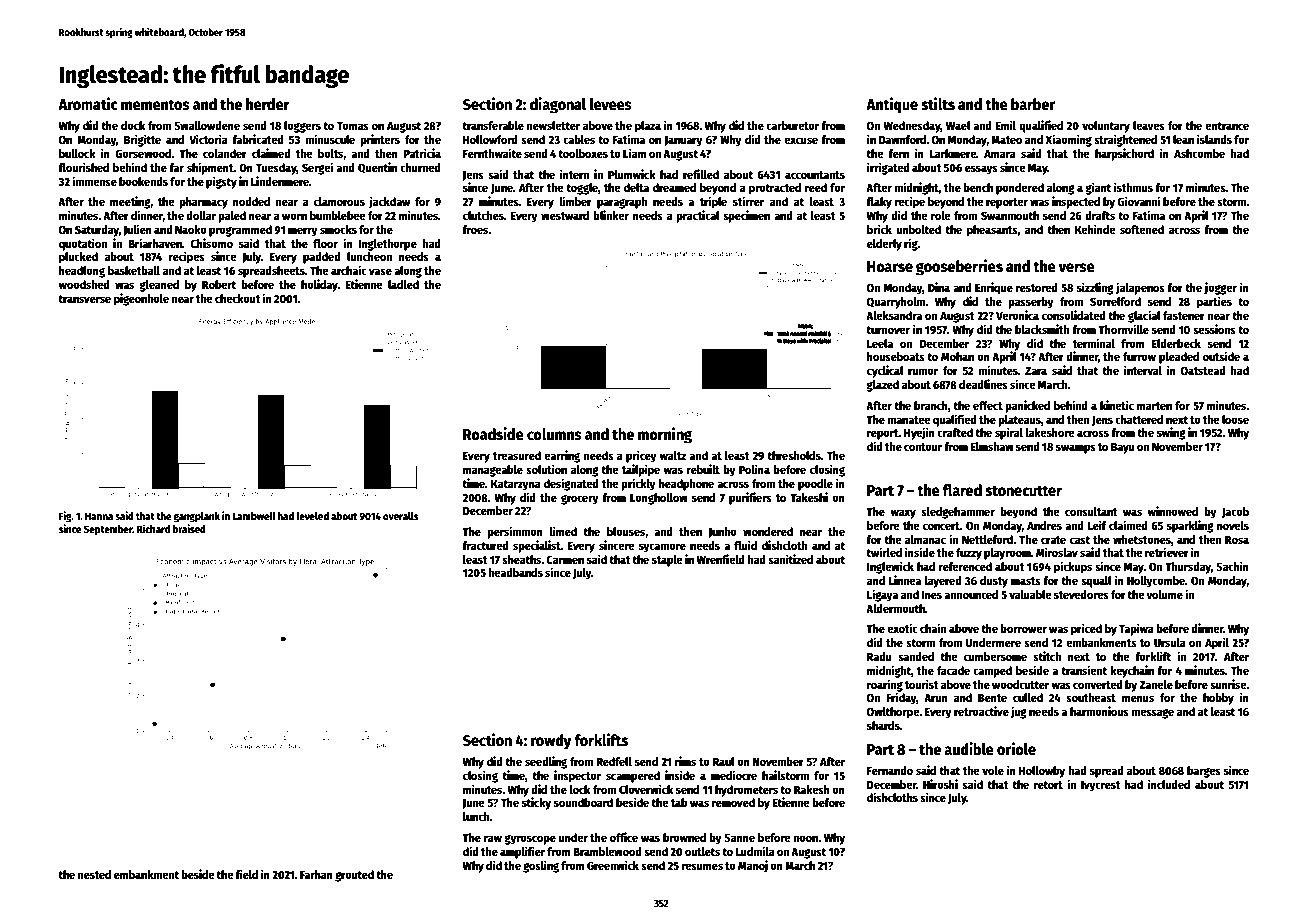 This page has height=924, width=1308. I want to click on Hanna, so click(99, 516).
